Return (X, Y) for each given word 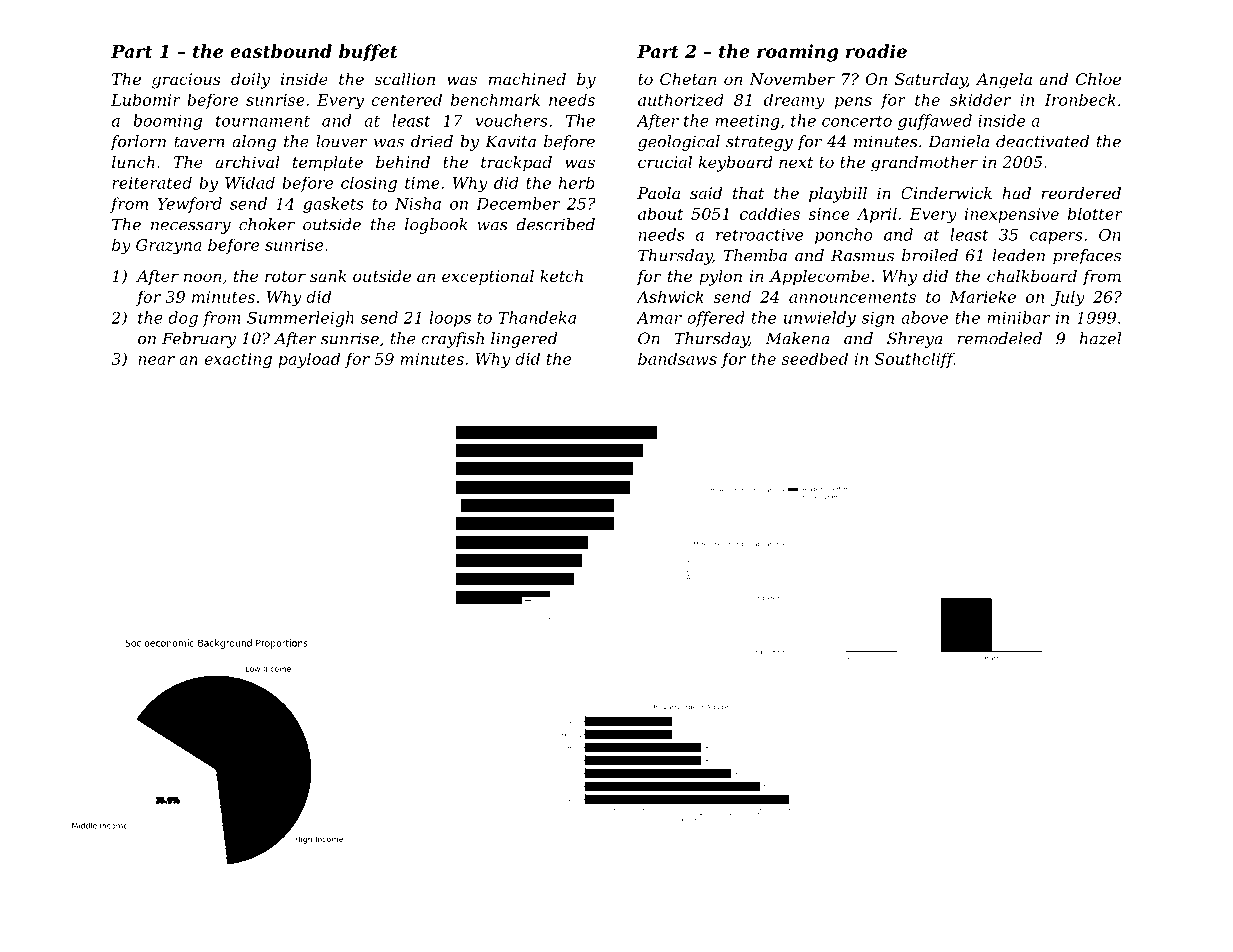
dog (183, 319)
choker (267, 224)
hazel (1100, 338)
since (829, 214)
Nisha (418, 203)
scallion (404, 79)
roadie (876, 51)
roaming (798, 53)
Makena (798, 338)
